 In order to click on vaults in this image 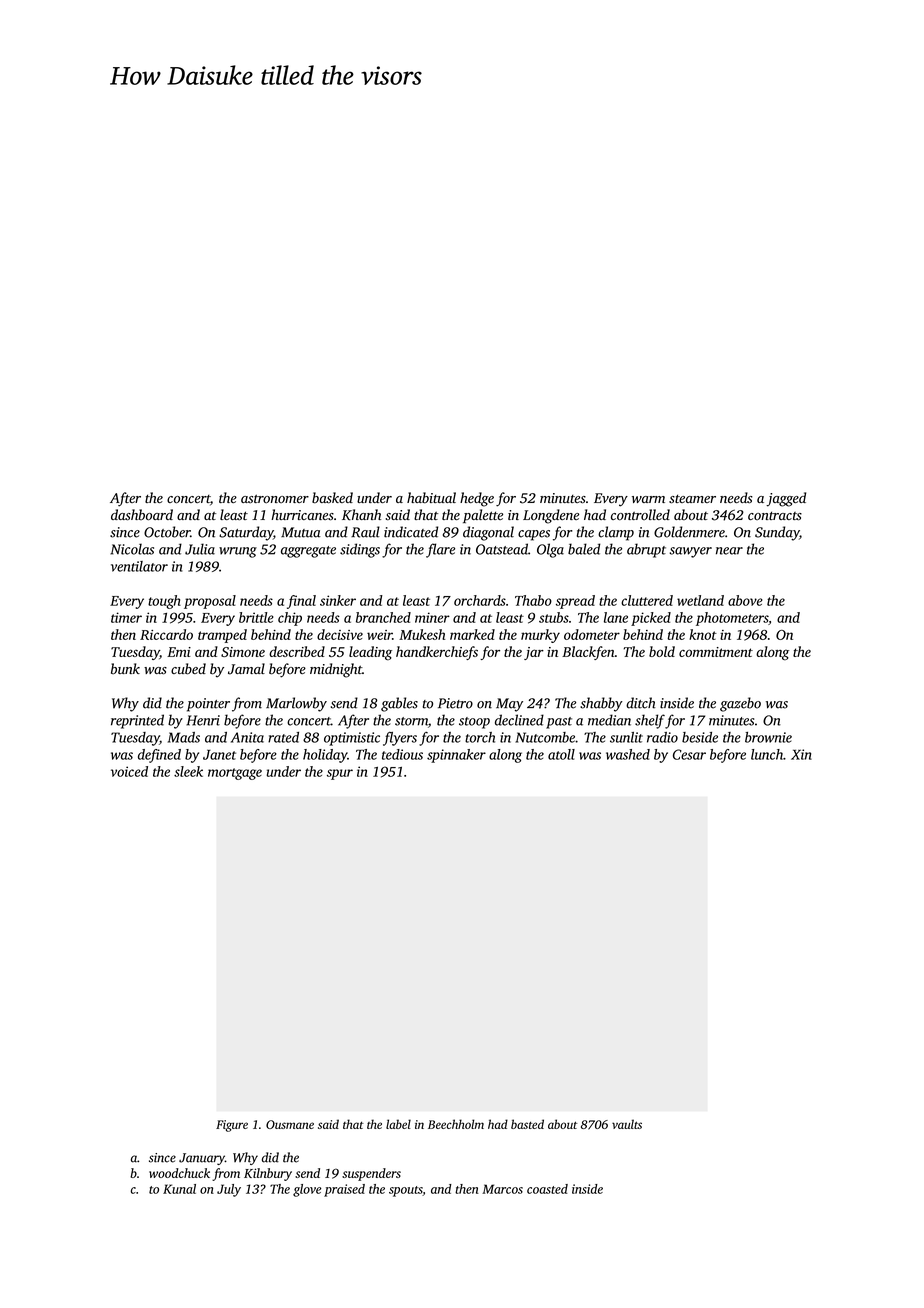, I will do `click(627, 1124)`.
